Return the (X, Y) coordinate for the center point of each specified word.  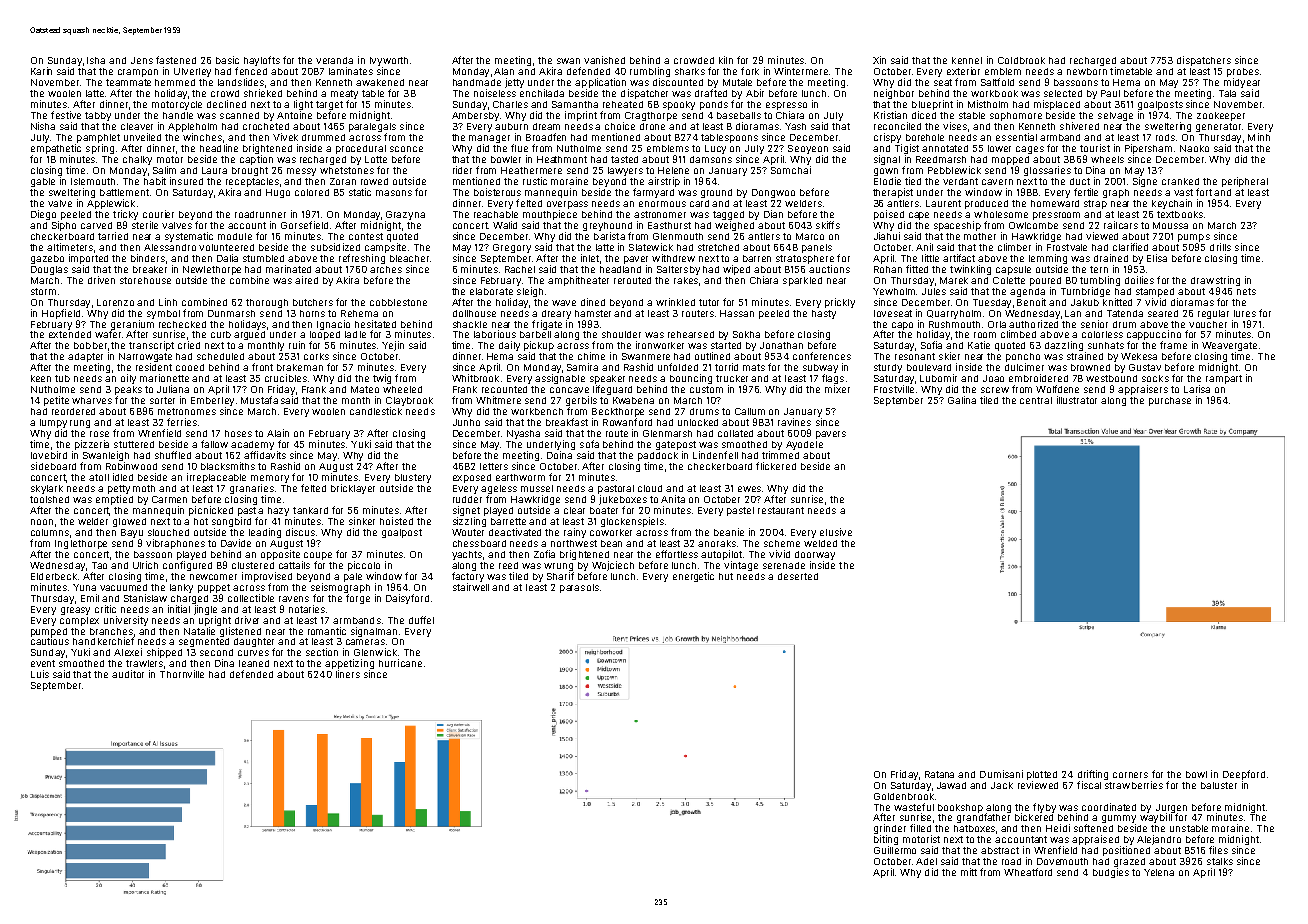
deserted (798, 576)
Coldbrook (1021, 60)
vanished (604, 60)
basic (227, 60)
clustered (253, 565)
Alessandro (170, 247)
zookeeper (1221, 116)
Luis (40, 674)
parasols (579, 588)
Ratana (939, 774)
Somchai (791, 170)
